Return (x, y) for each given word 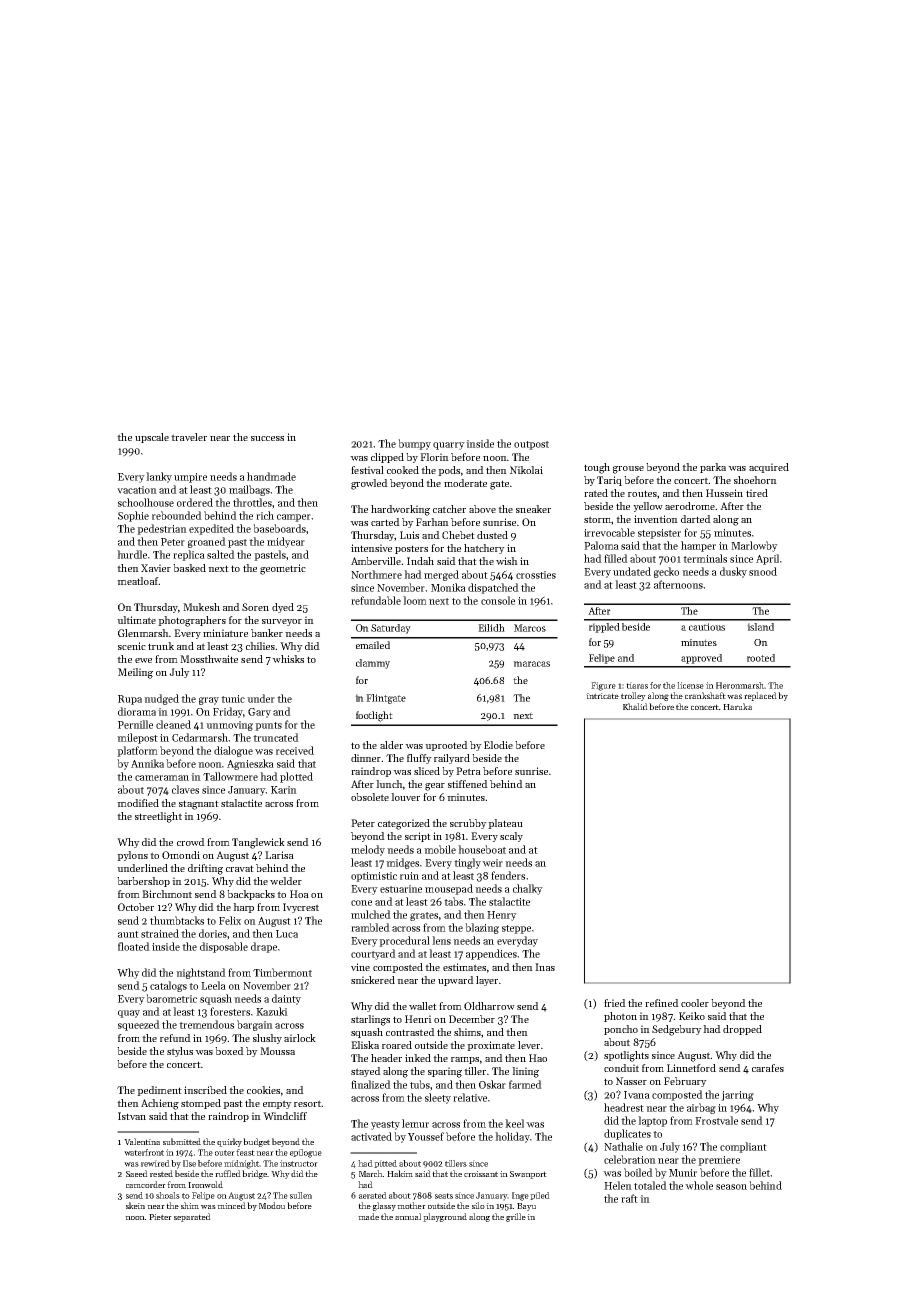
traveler (189, 437)
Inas (545, 967)
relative (470, 1097)
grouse (628, 470)
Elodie (498, 745)
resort (307, 1103)
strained (160, 933)
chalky (528, 889)
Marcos (530, 628)
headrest (624, 1107)
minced (231, 1205)
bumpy (414, 444)
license (690, 685)
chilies (260, 646)
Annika (147, 763)
